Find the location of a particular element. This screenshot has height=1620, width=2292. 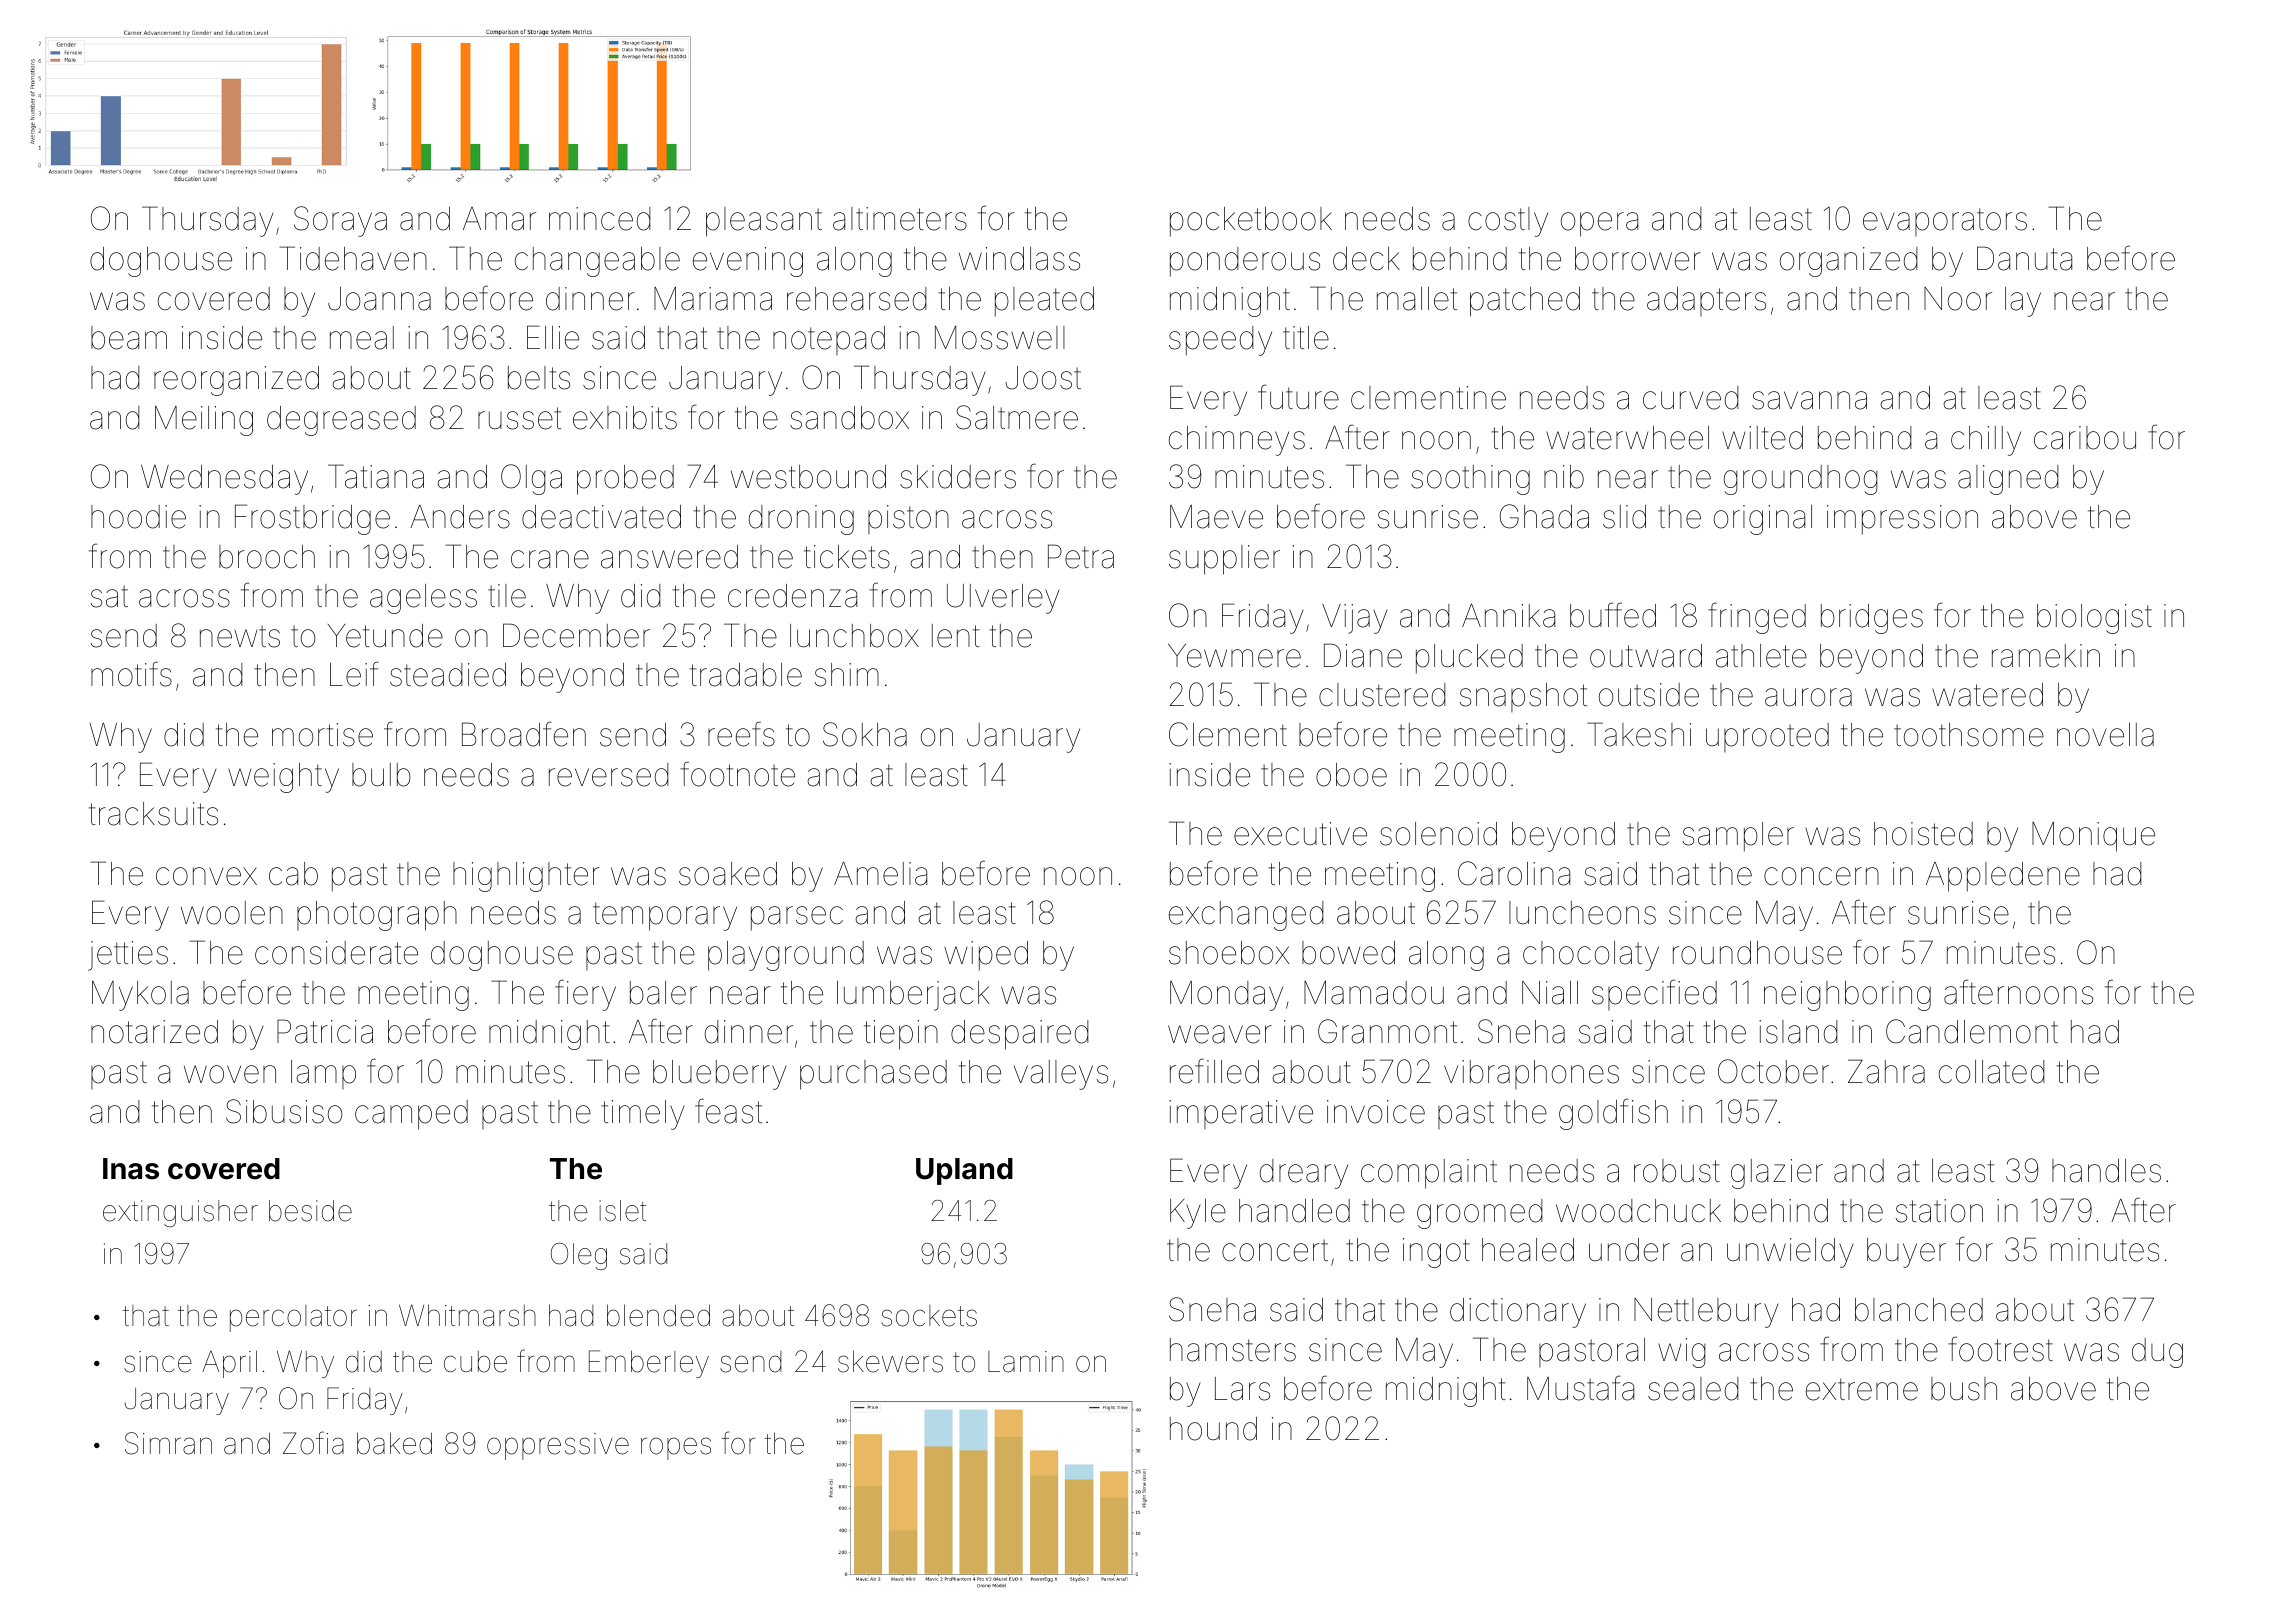

executive is located at coordinates (1300, 834).
